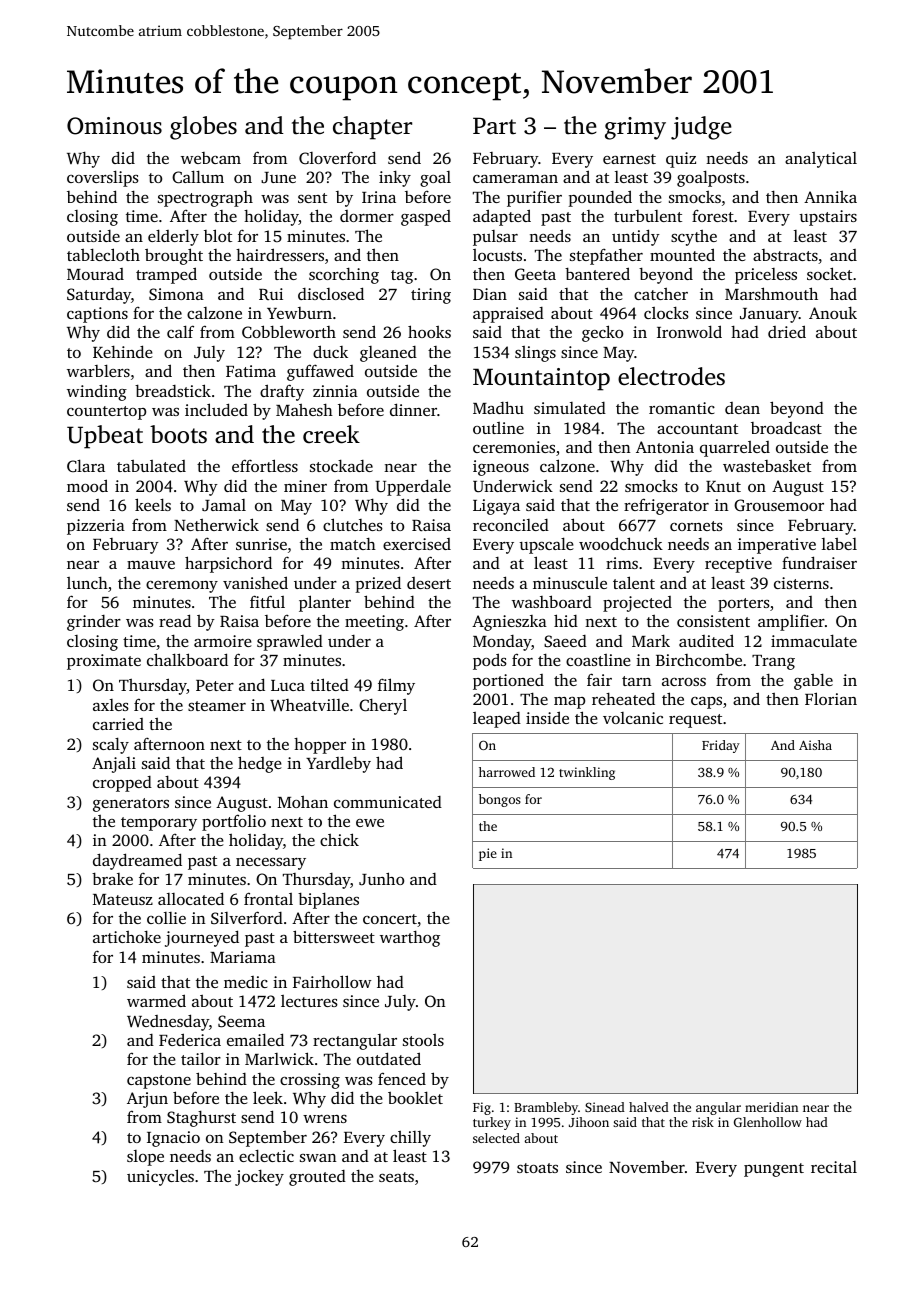 The width and height of the screenshot is (924, 1308). Describe the element at coordinates (372, 128) in the screenshot. I see `chapter` at that location.
